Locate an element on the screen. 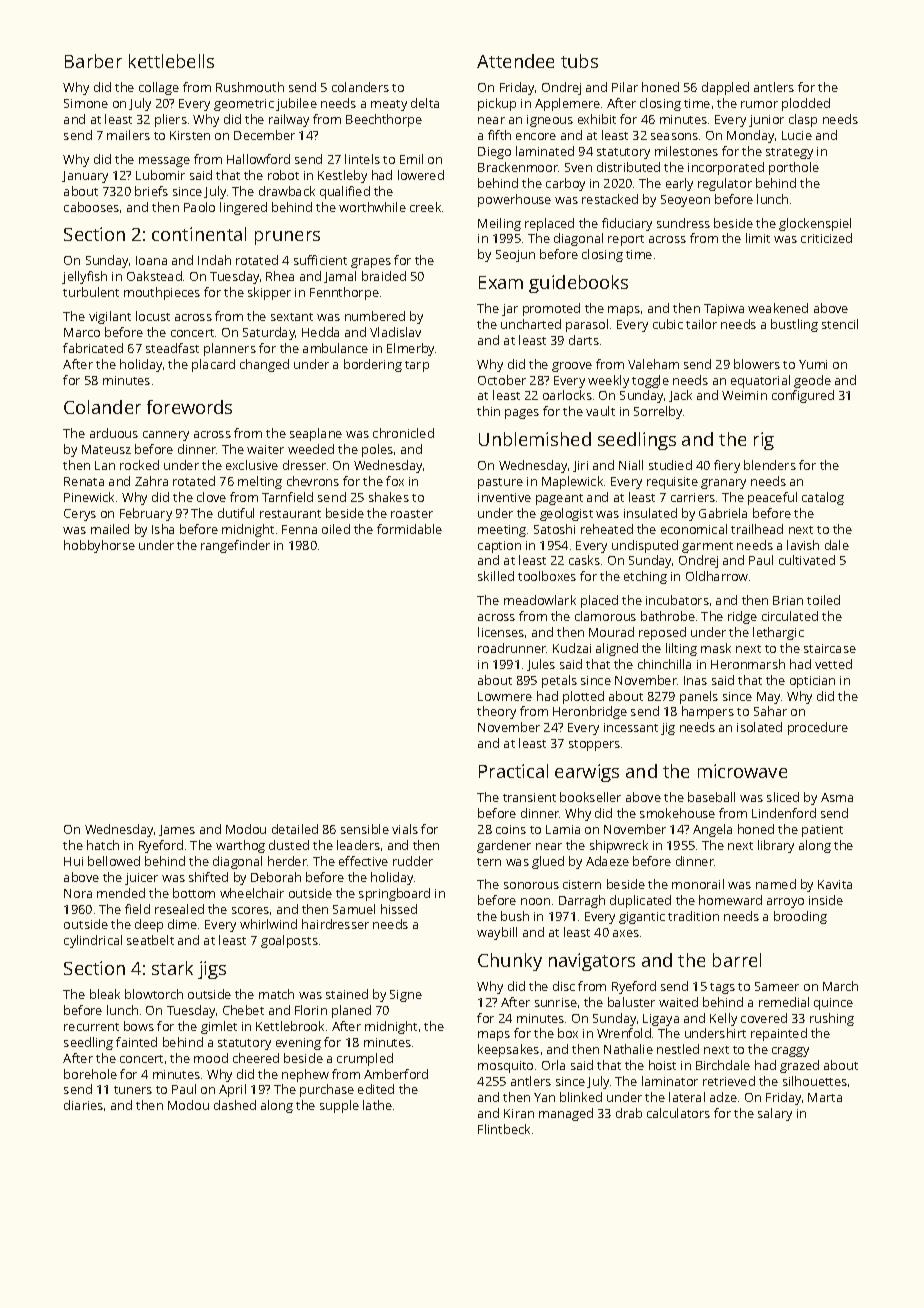  mailed is located at coordinates (110, 529).
